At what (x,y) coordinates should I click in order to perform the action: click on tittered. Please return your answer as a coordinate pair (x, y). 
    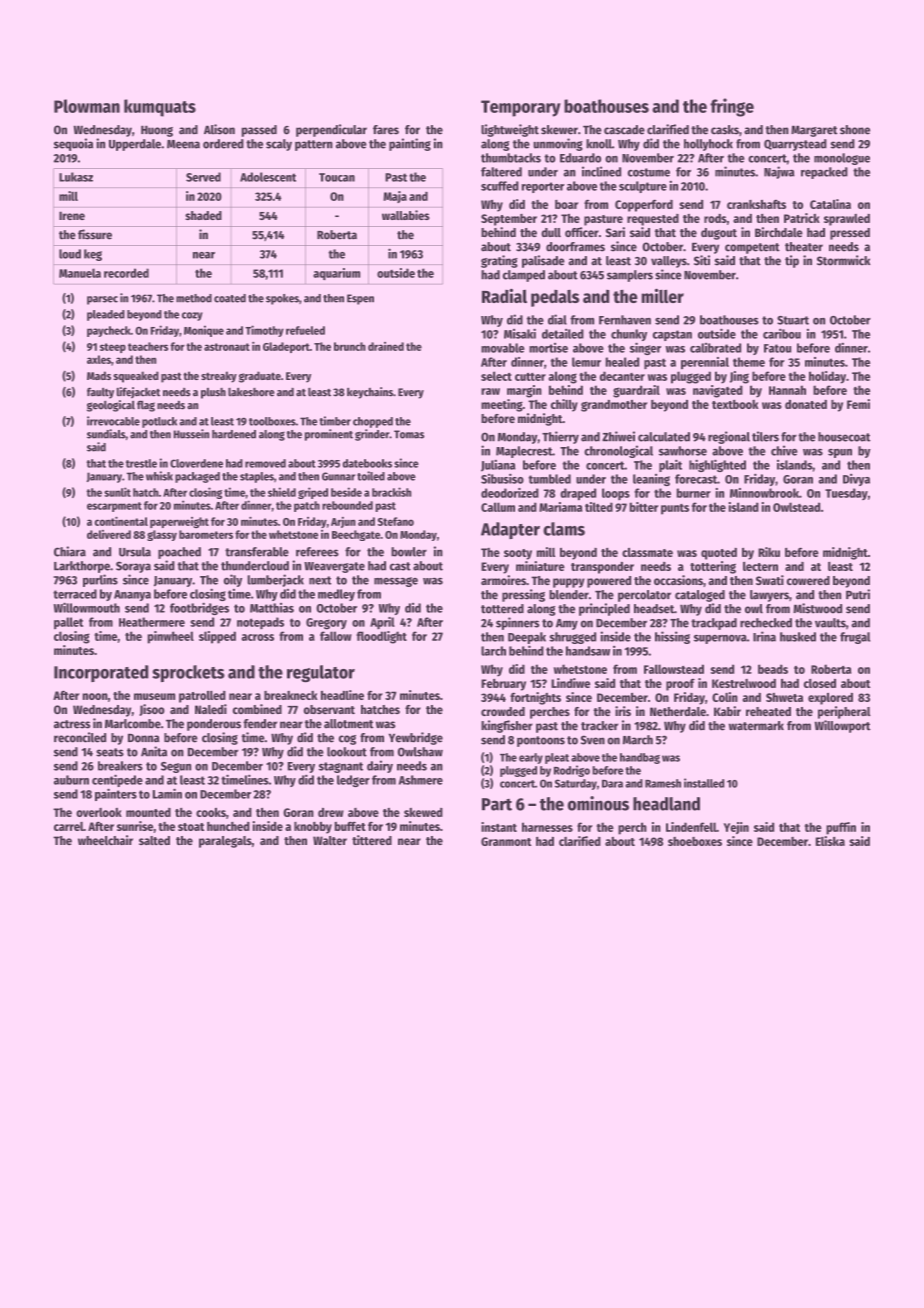
    Looking at the image, I should click on (372, 840).
